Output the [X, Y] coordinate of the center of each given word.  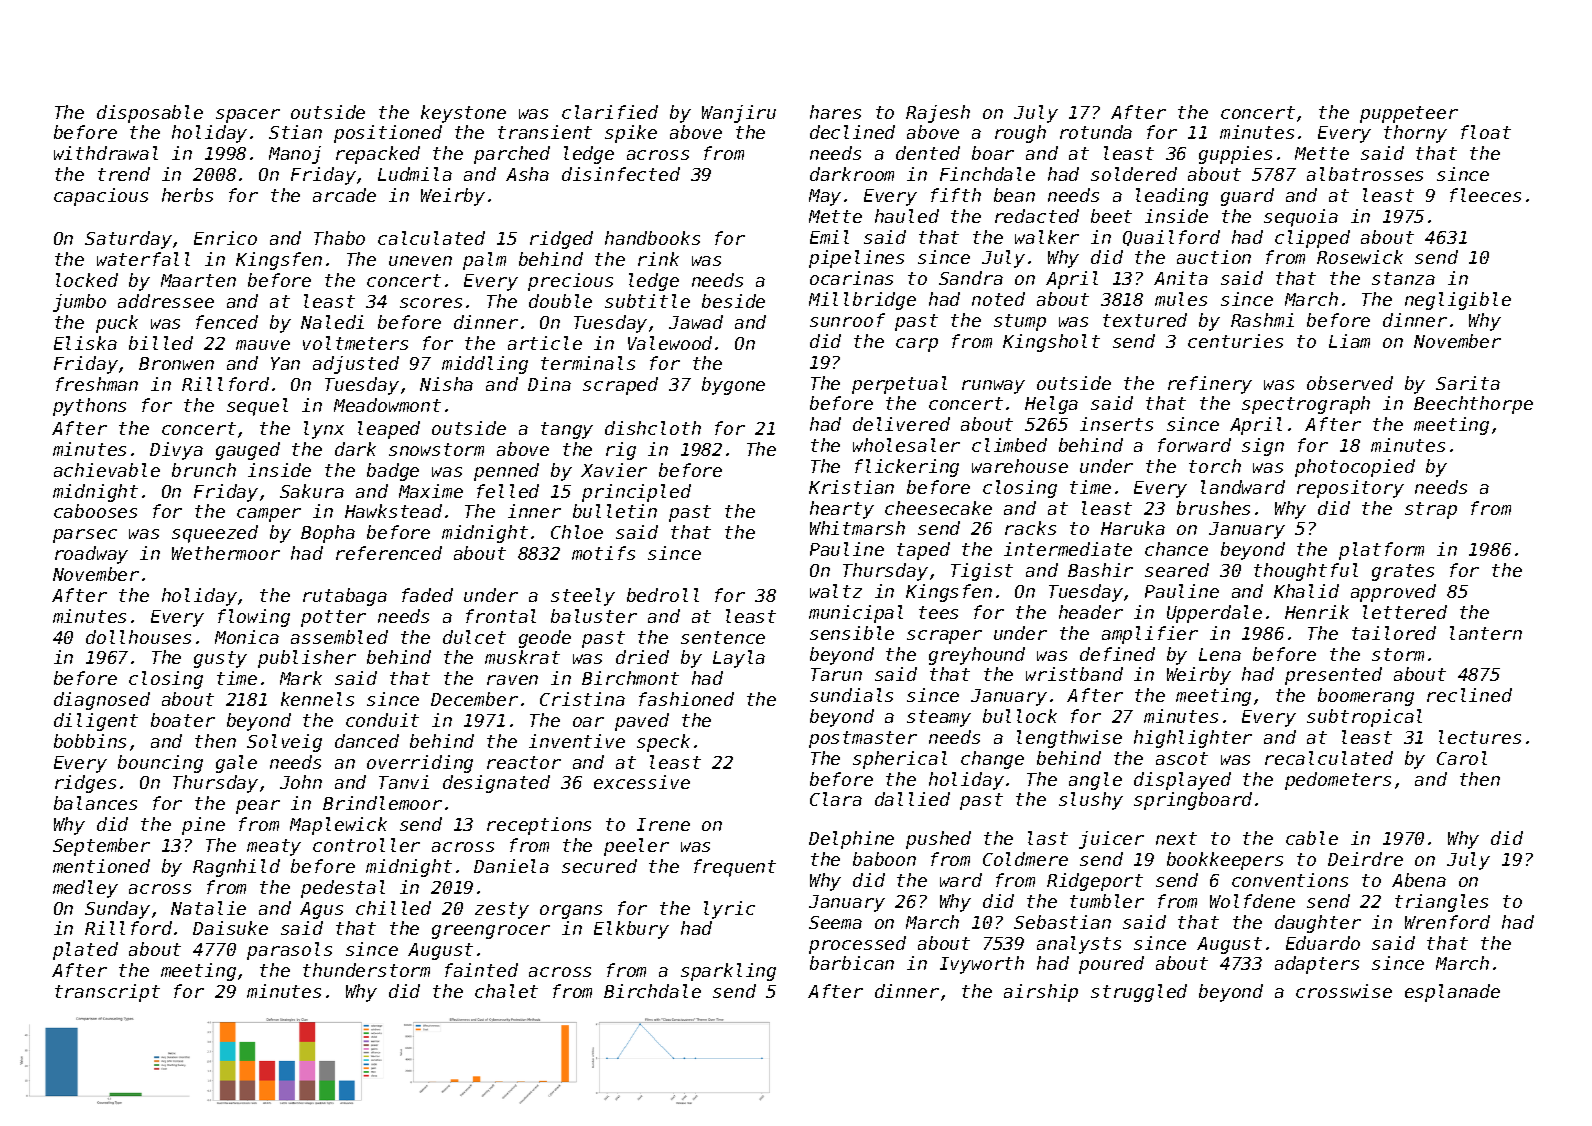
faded [427, 595]
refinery [1210, 385]
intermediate [1068, 549]
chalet [506, 991]
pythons [89, 407]
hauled [907, 216]
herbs [187, 195]
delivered [901, 424]
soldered [1134, 174]
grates [1403, 572]
